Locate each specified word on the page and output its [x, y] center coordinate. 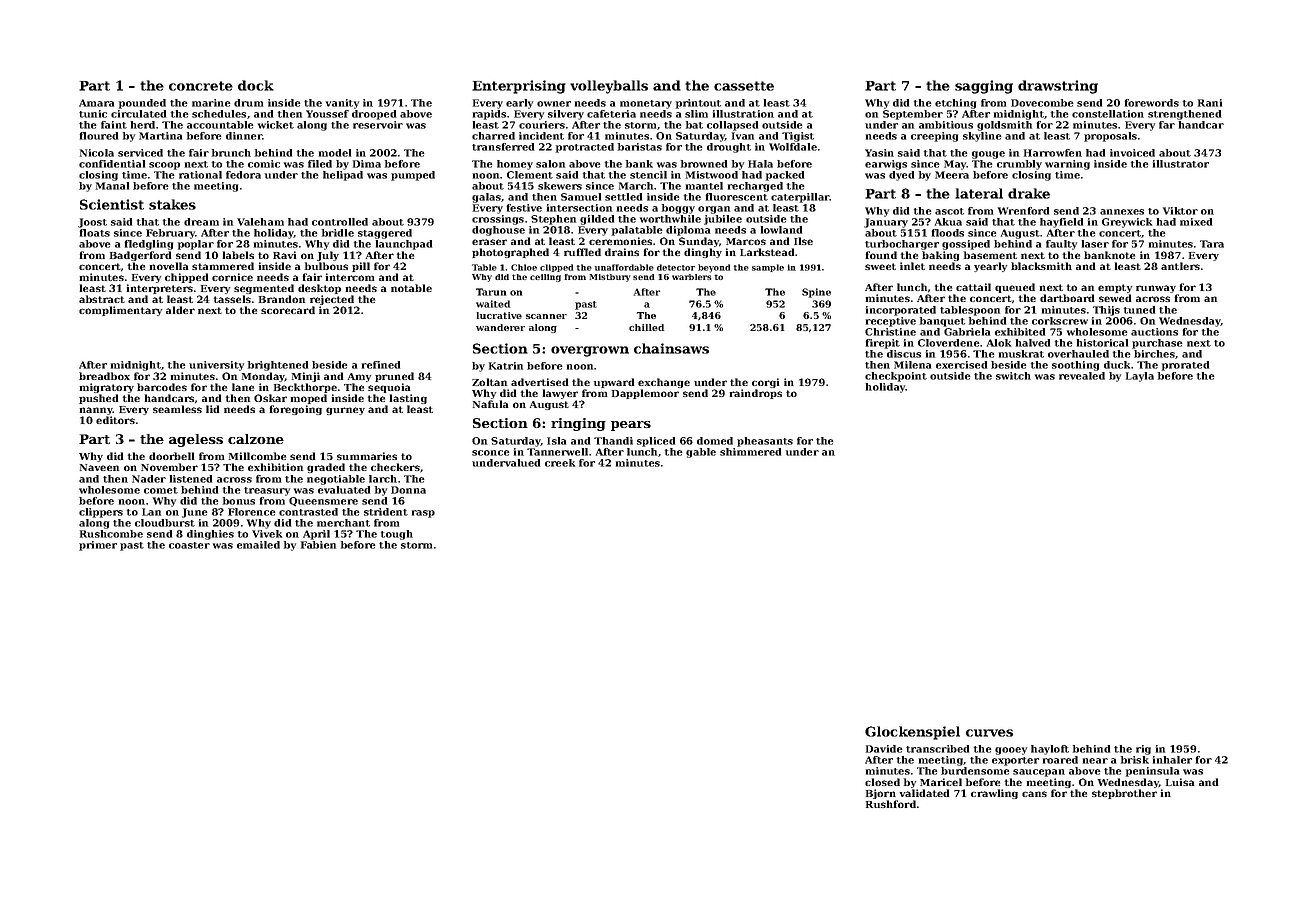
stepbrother [1124, 794]
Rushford [891, 804]
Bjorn [881, 794]
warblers [692, 277]
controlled [340, 222]
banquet [942, 322]
